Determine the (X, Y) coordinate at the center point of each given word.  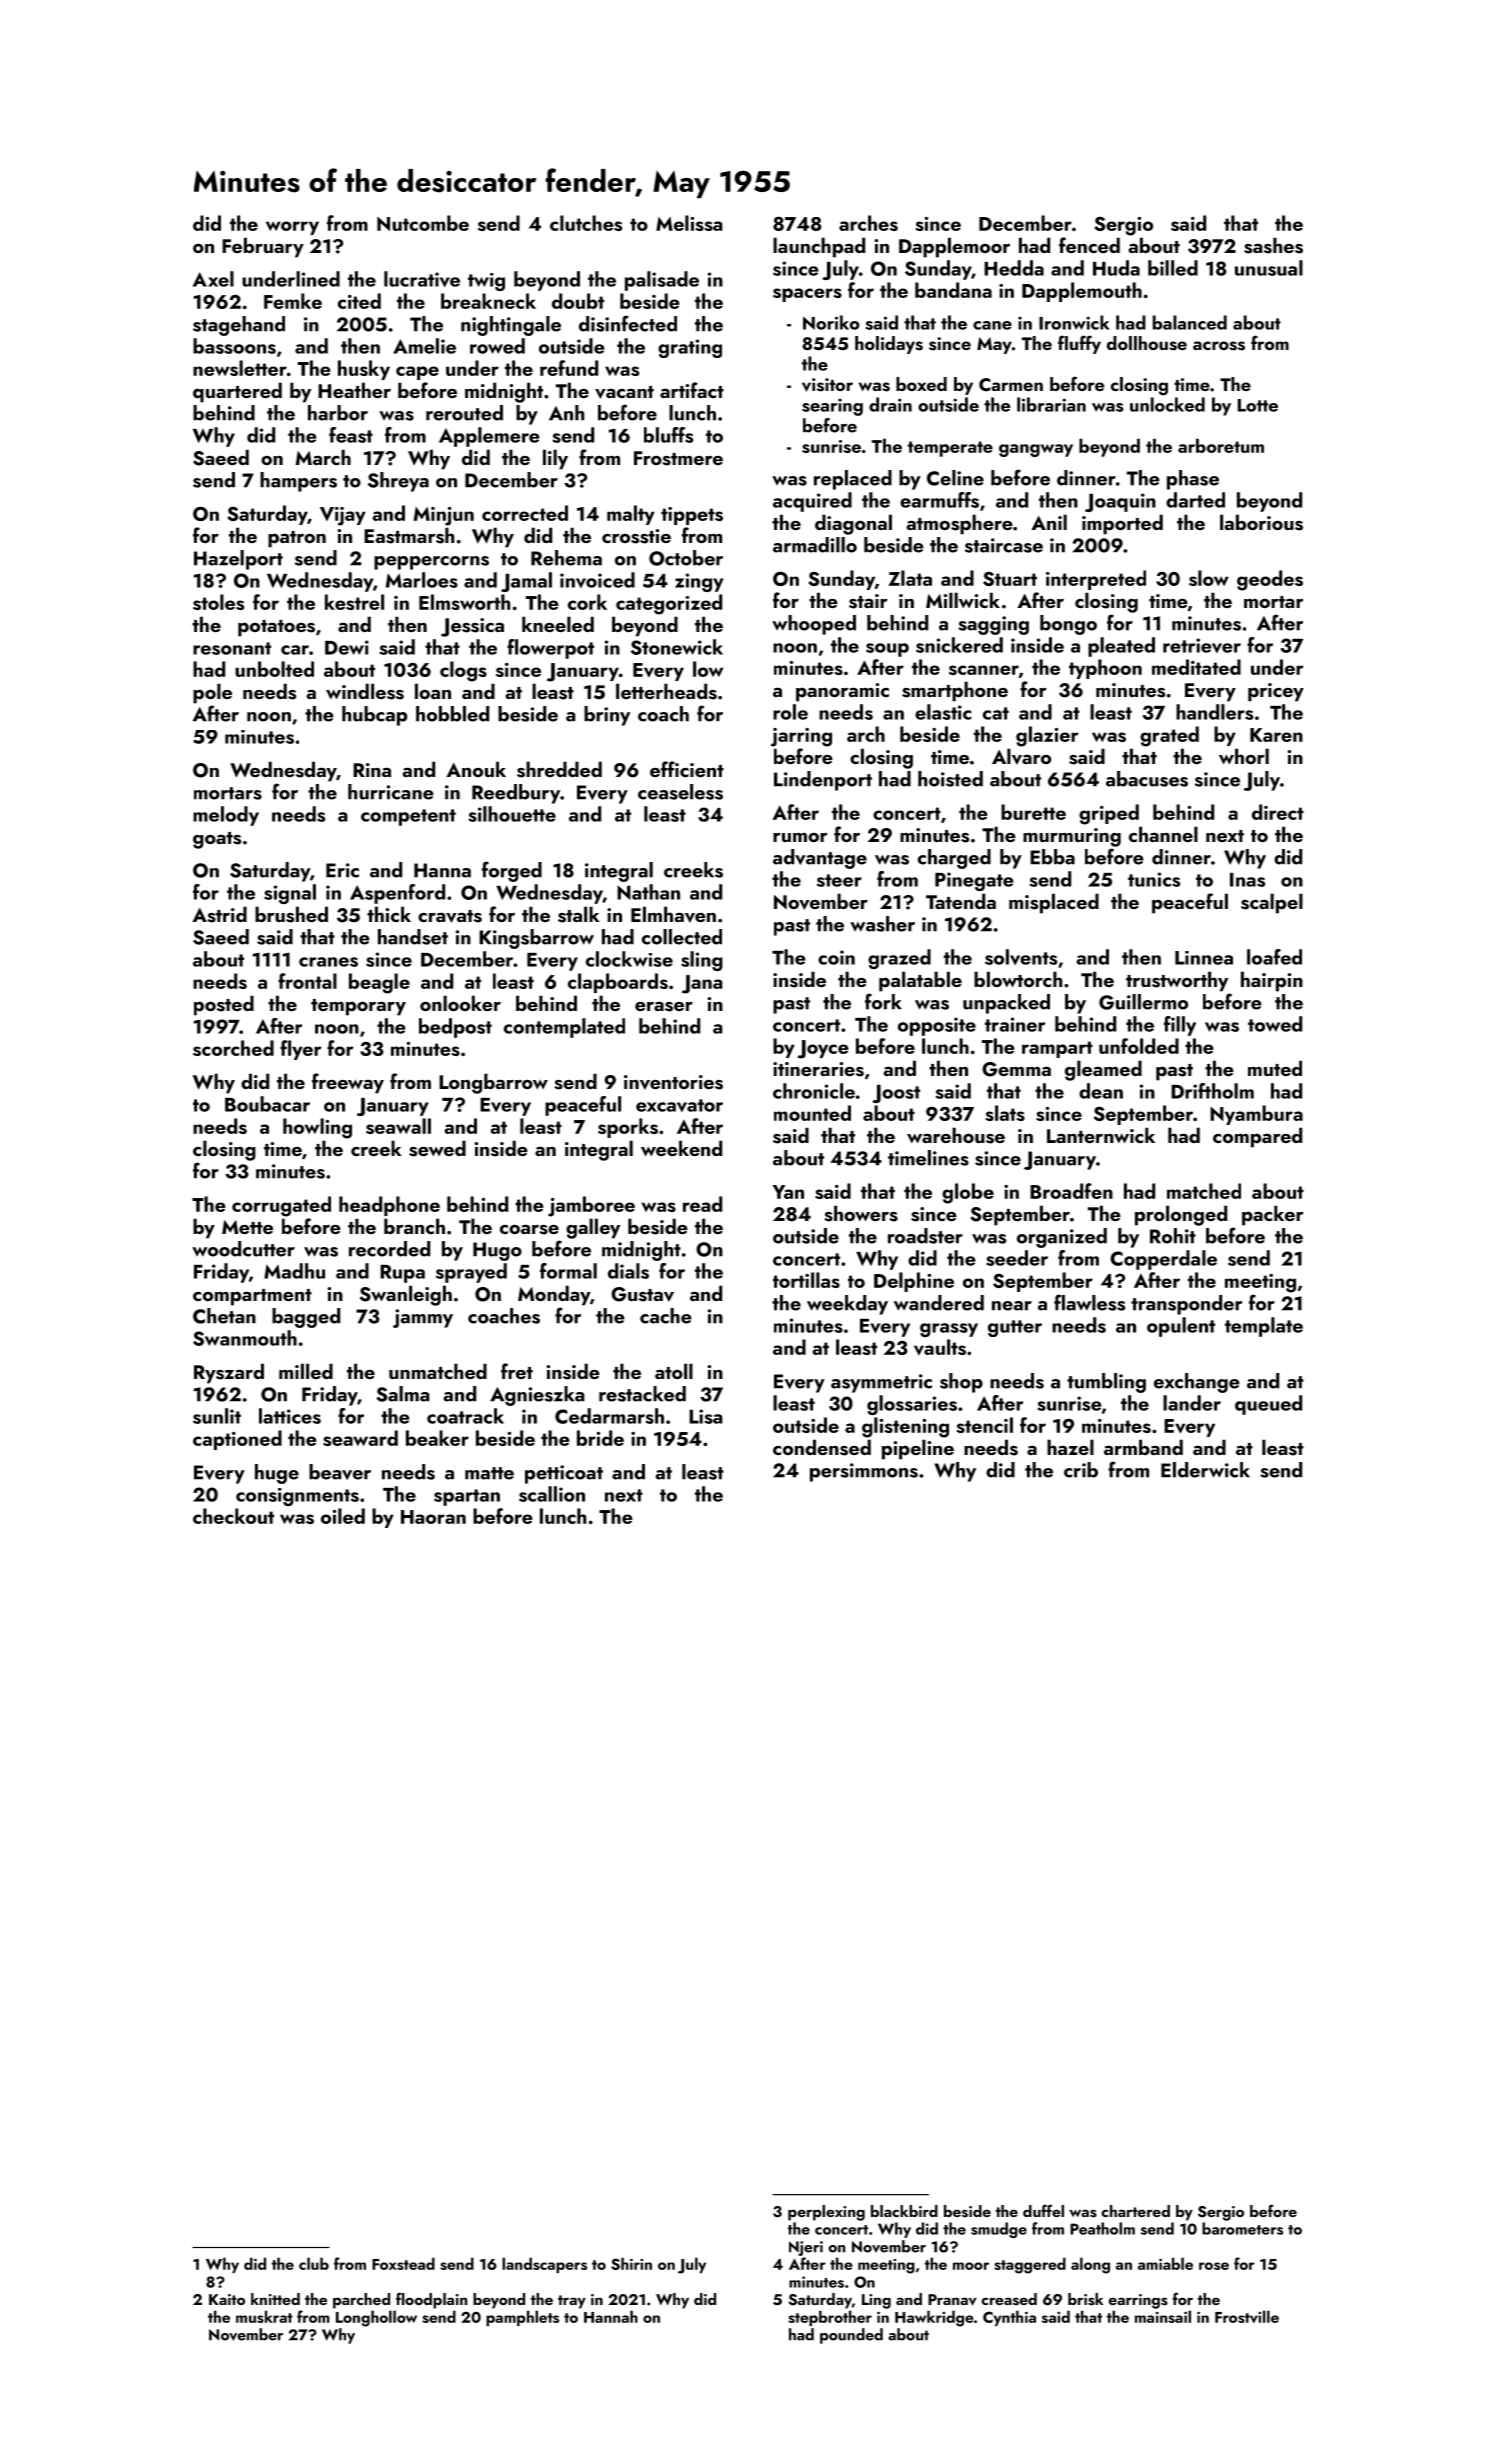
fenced (1089, 245)
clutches (586, 223)
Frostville (1247, 2316)
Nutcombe (423, 223)
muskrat (264, 2316)
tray (572, 2302)
